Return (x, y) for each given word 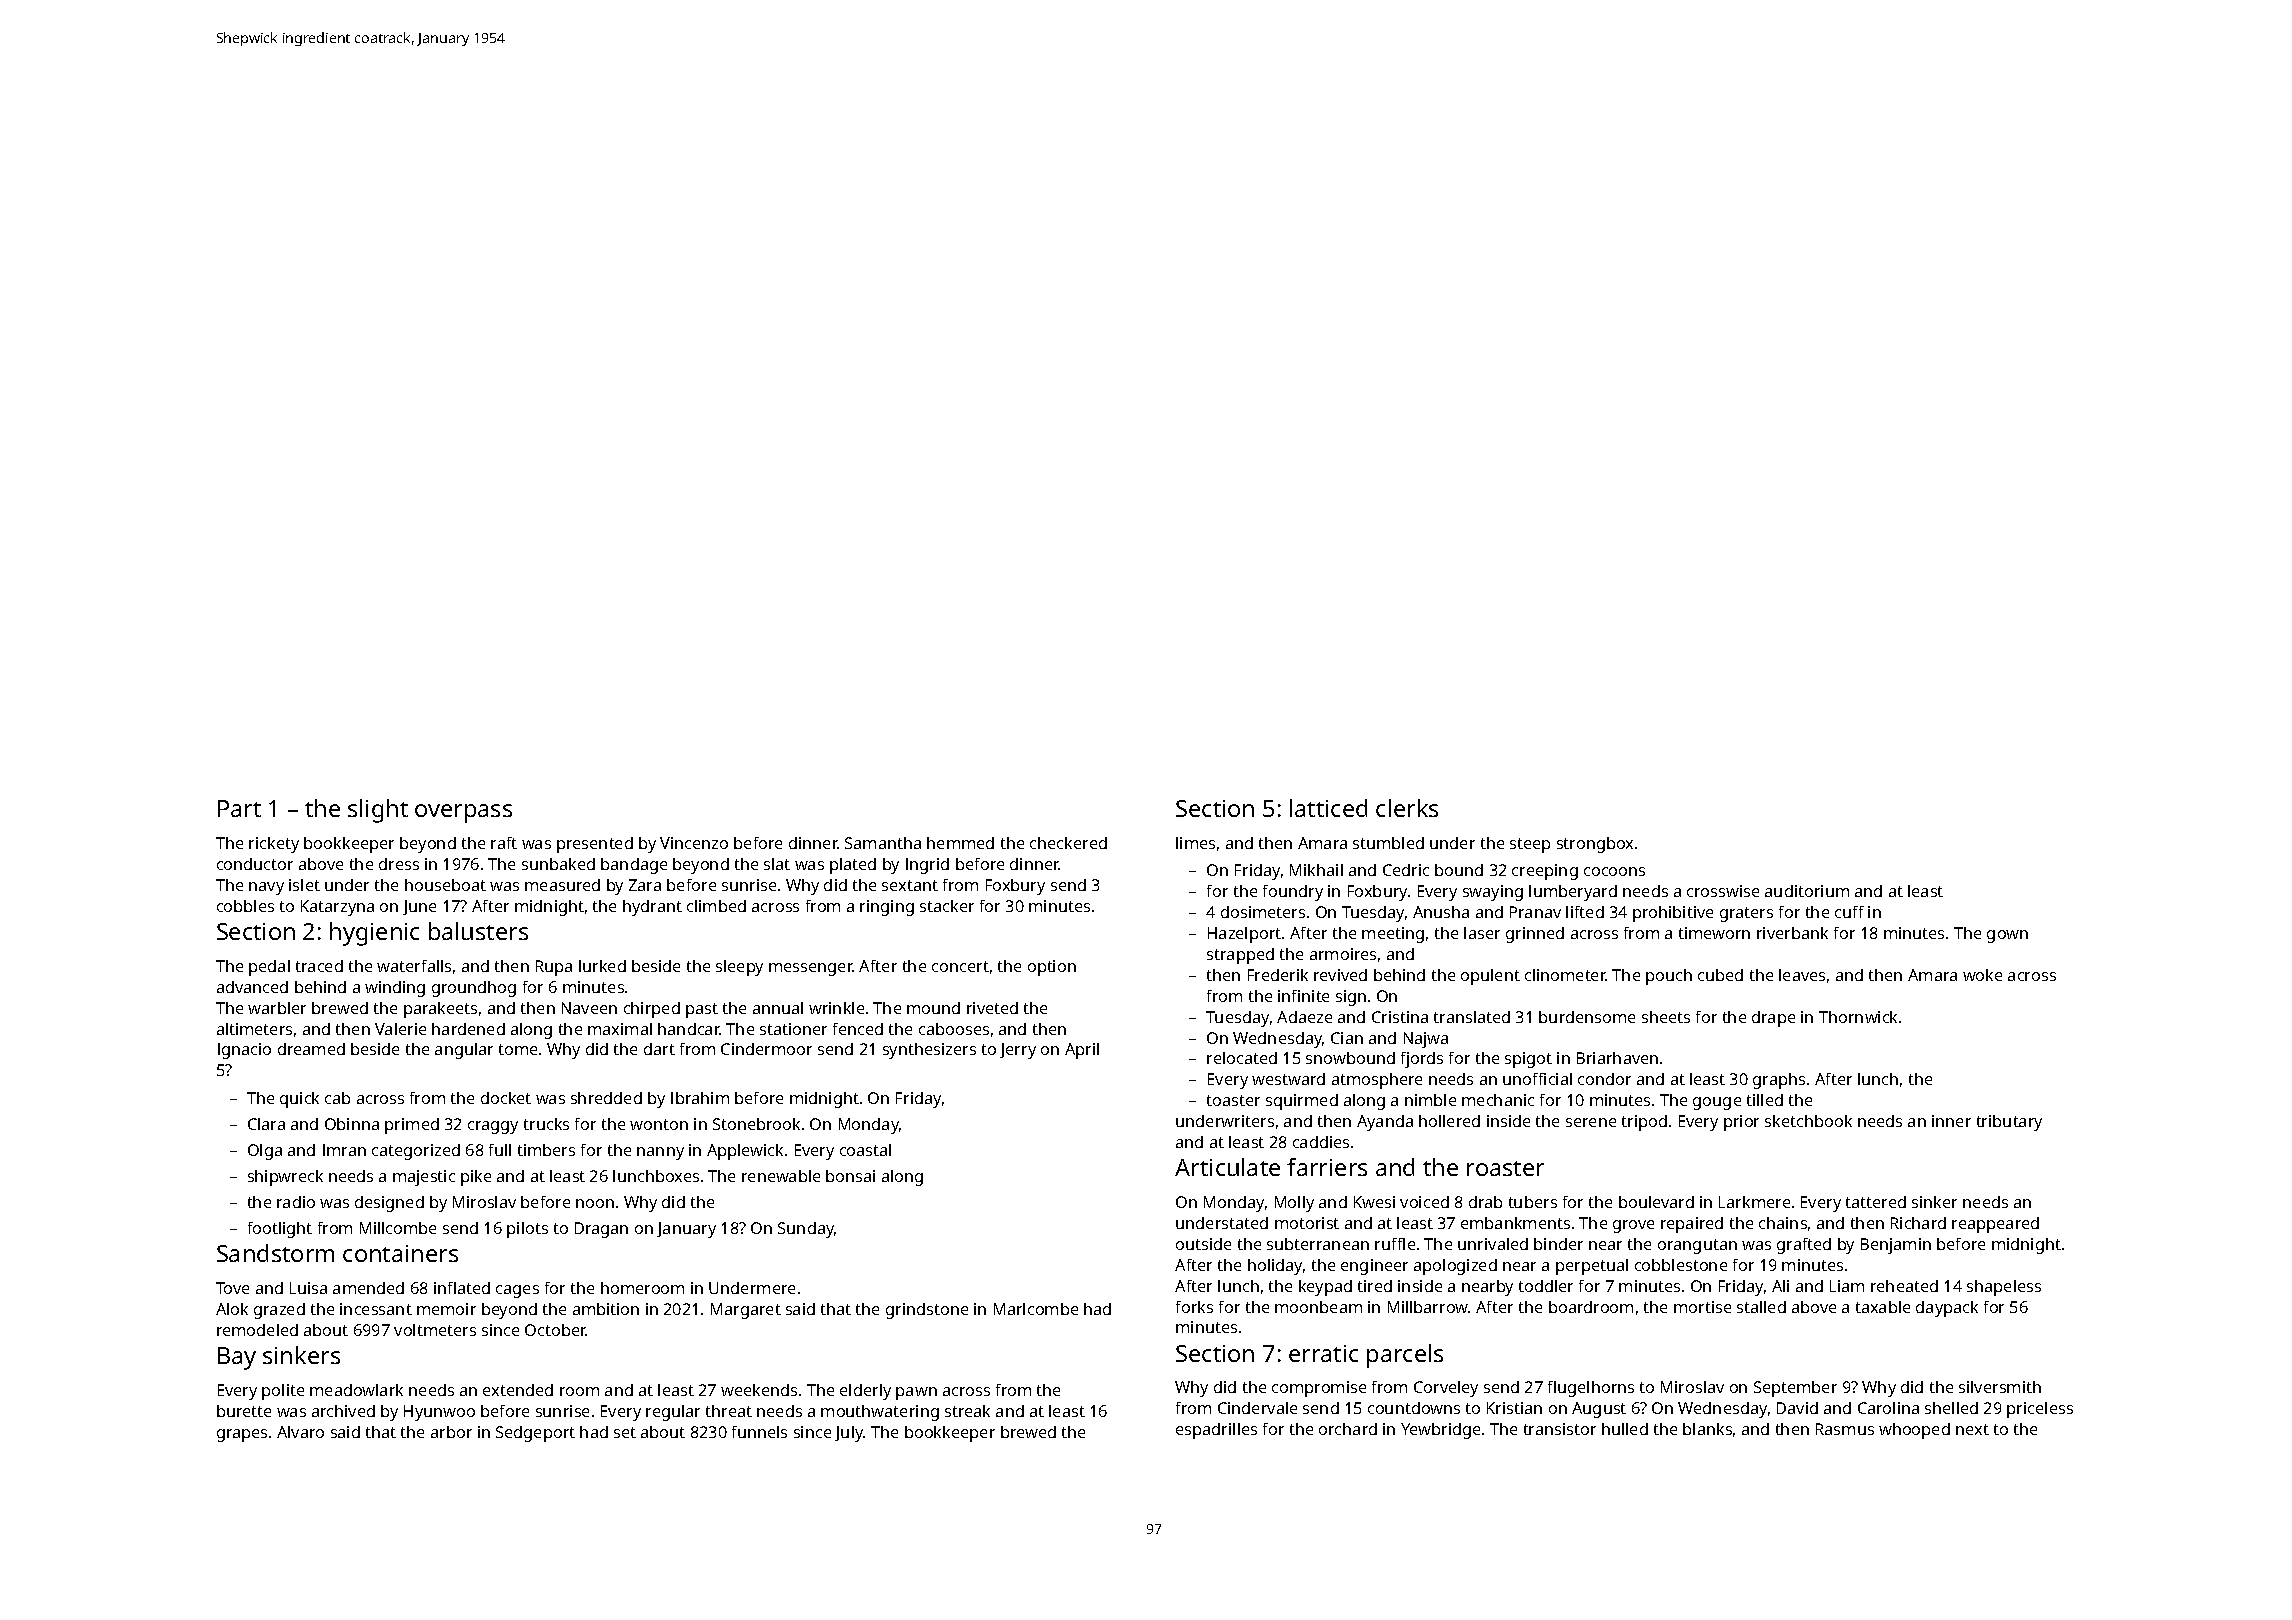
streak (967, 1411)
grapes (242, 1435)
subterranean (1318, 1244)
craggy (493, 1127)
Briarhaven (1617, 1058)
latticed (1328, 808)
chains (1783, 1223)
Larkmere (1754, 1202)
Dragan (601, 1230)
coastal (865, 1150)
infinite (1303, 996)
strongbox (1595, 845)
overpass (463, 813)
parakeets (440, 1010)
